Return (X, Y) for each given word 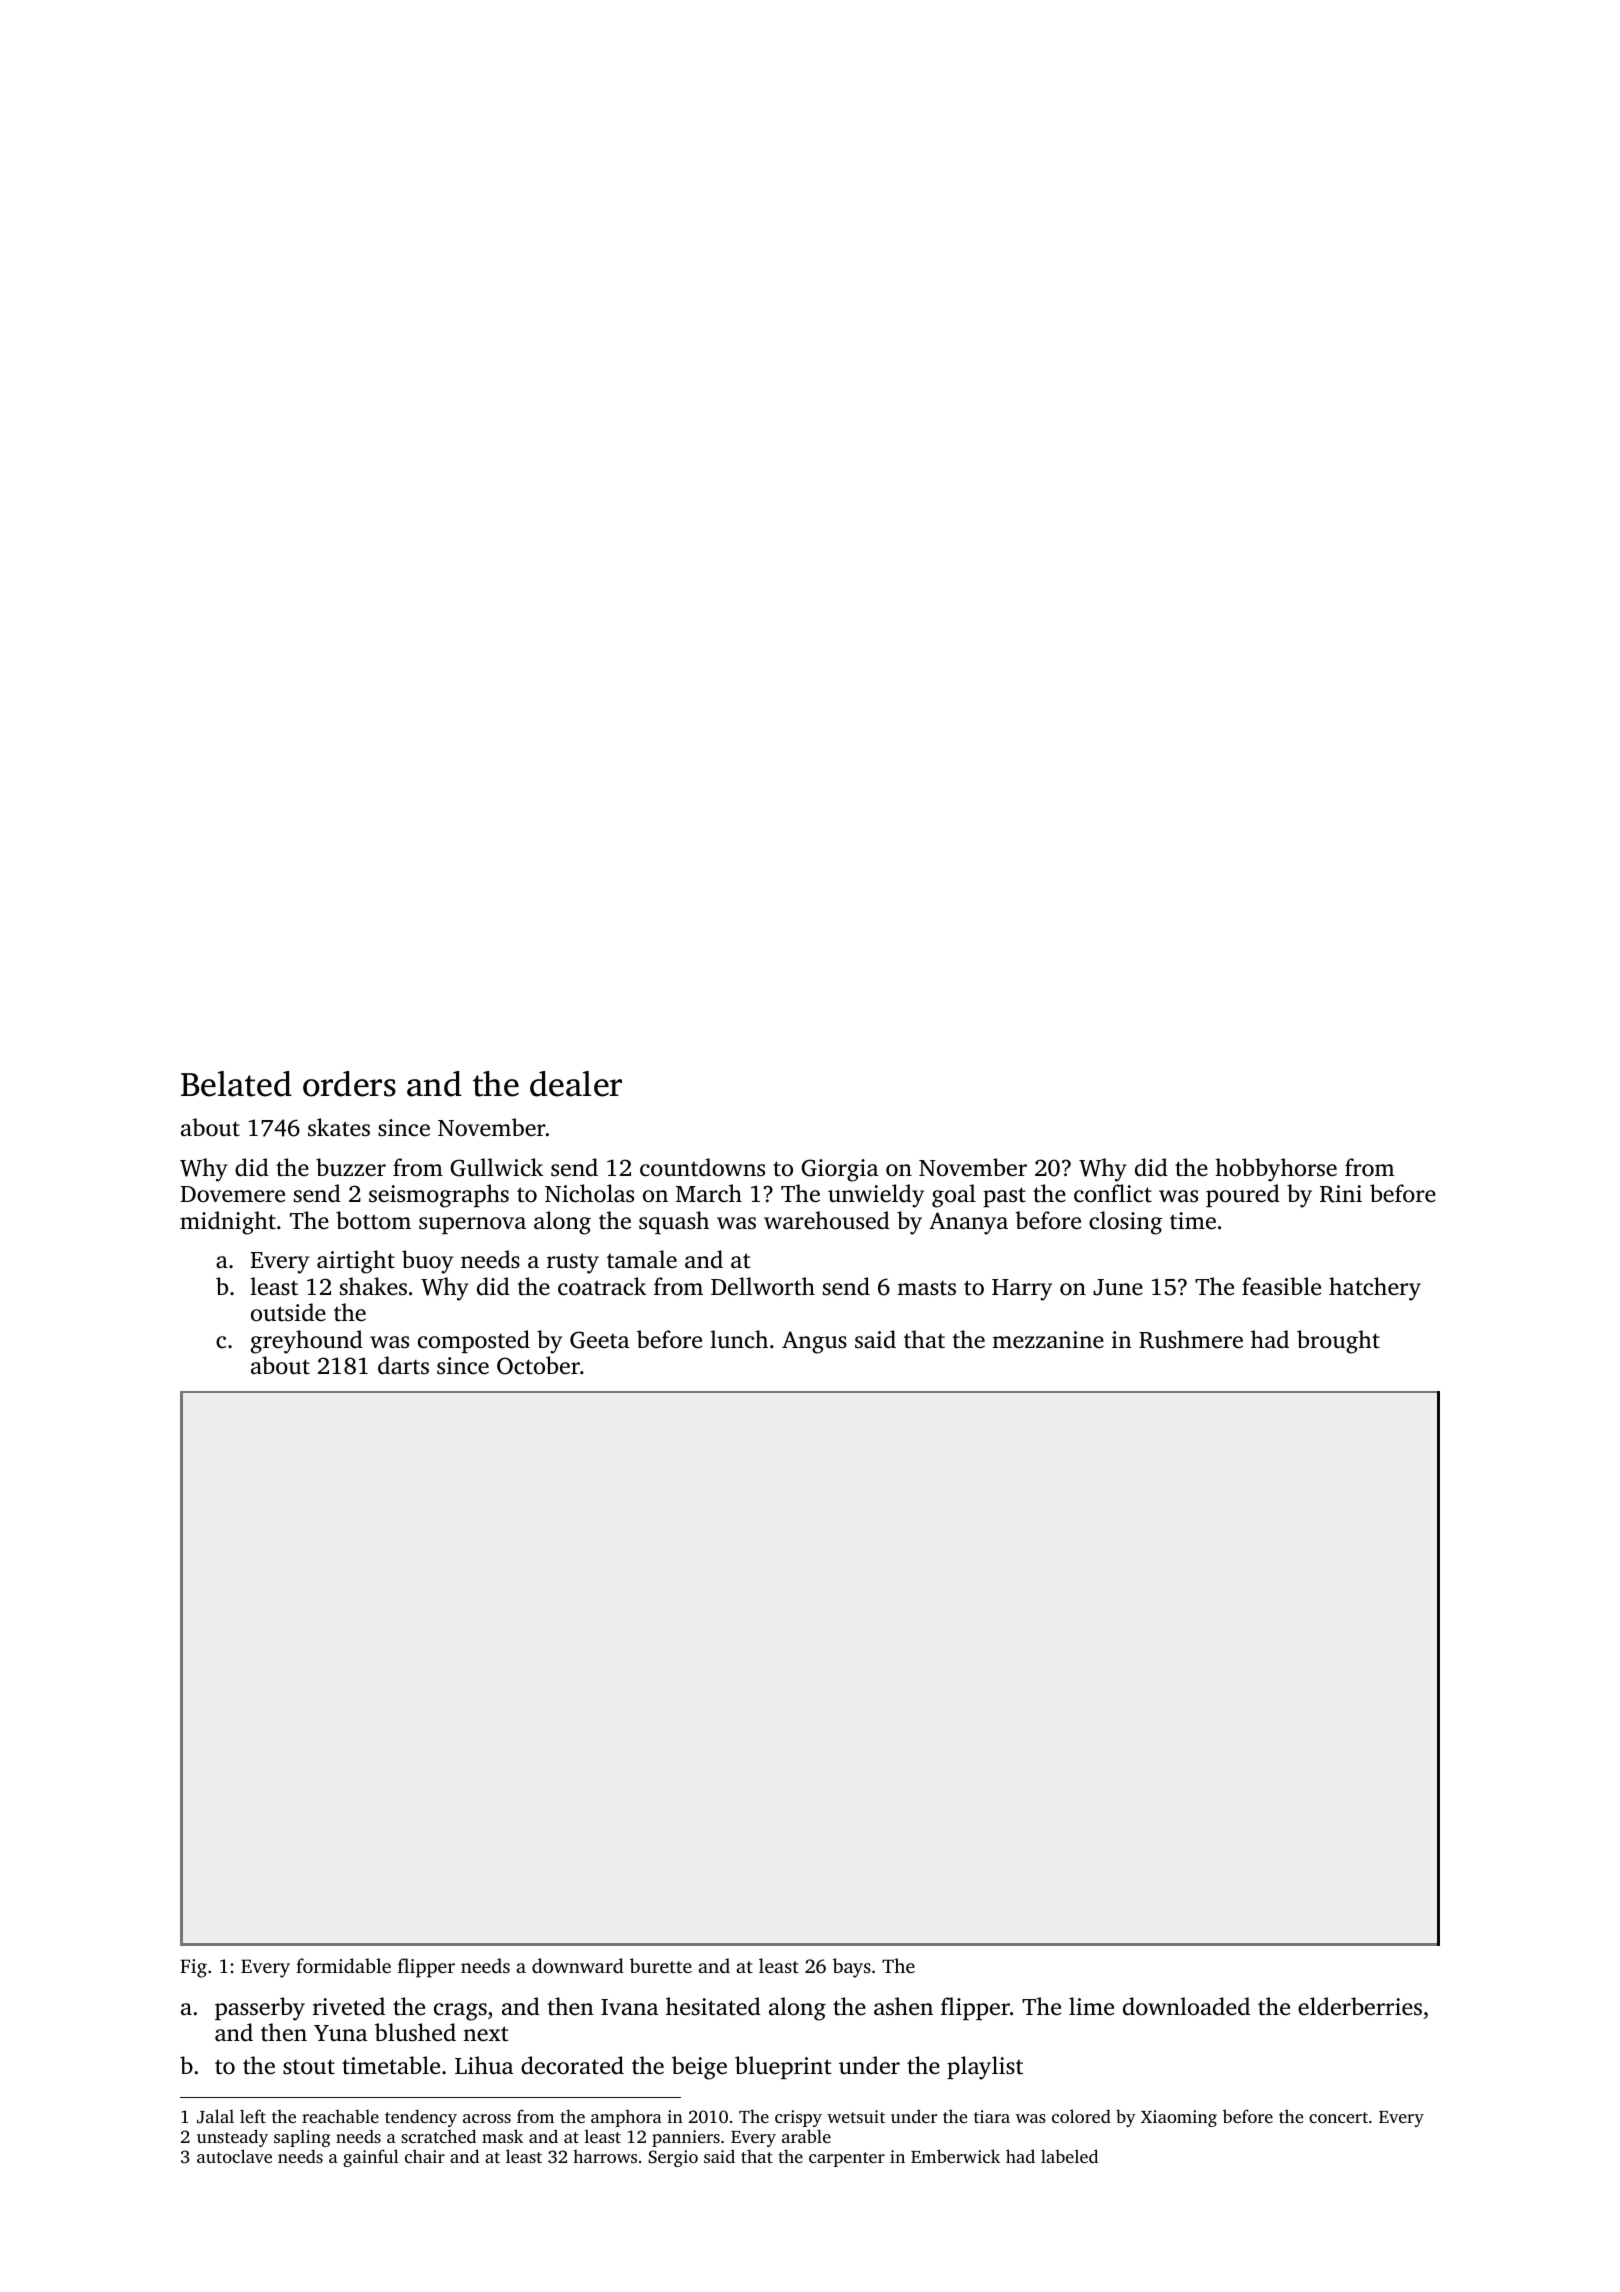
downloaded (1186, 2006)
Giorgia (839, 1170)
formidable (343, 1965)
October (538, 1365)
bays (852, 1968)
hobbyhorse (1276, 1170)
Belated (236, 1084)
